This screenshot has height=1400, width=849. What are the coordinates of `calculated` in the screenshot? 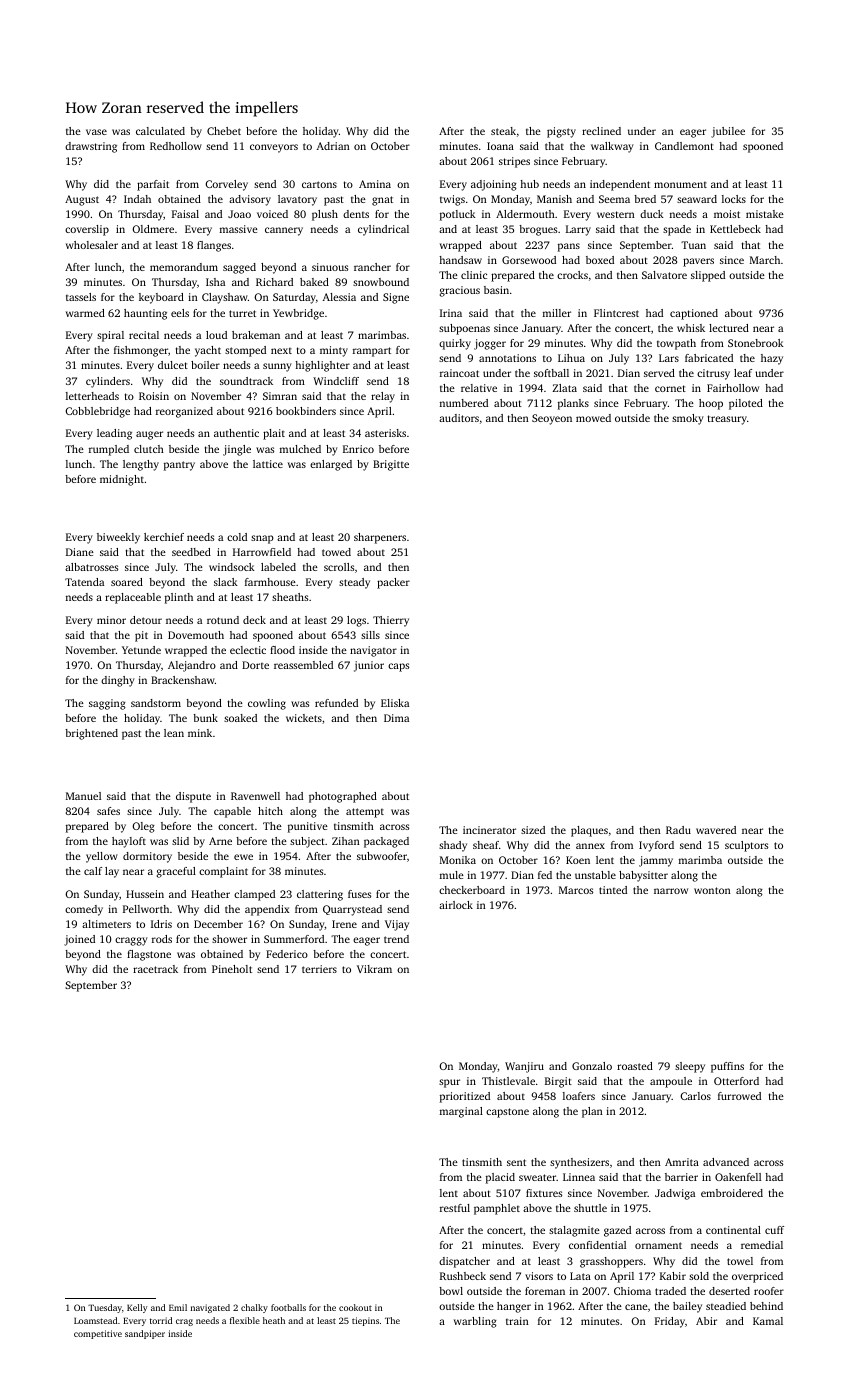 It's located at (160, 131).
